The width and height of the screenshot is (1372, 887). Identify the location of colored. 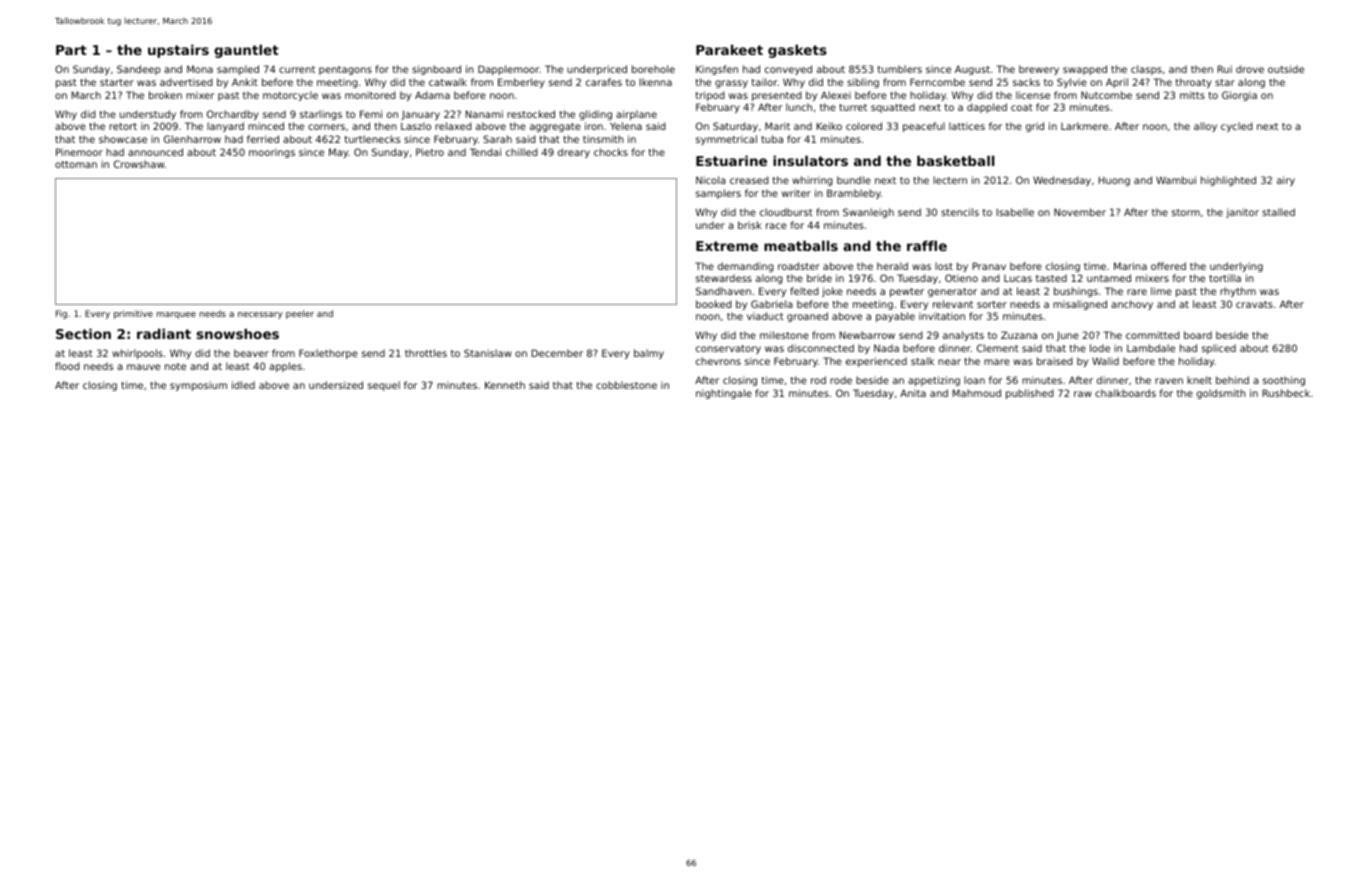
(864, 126).
